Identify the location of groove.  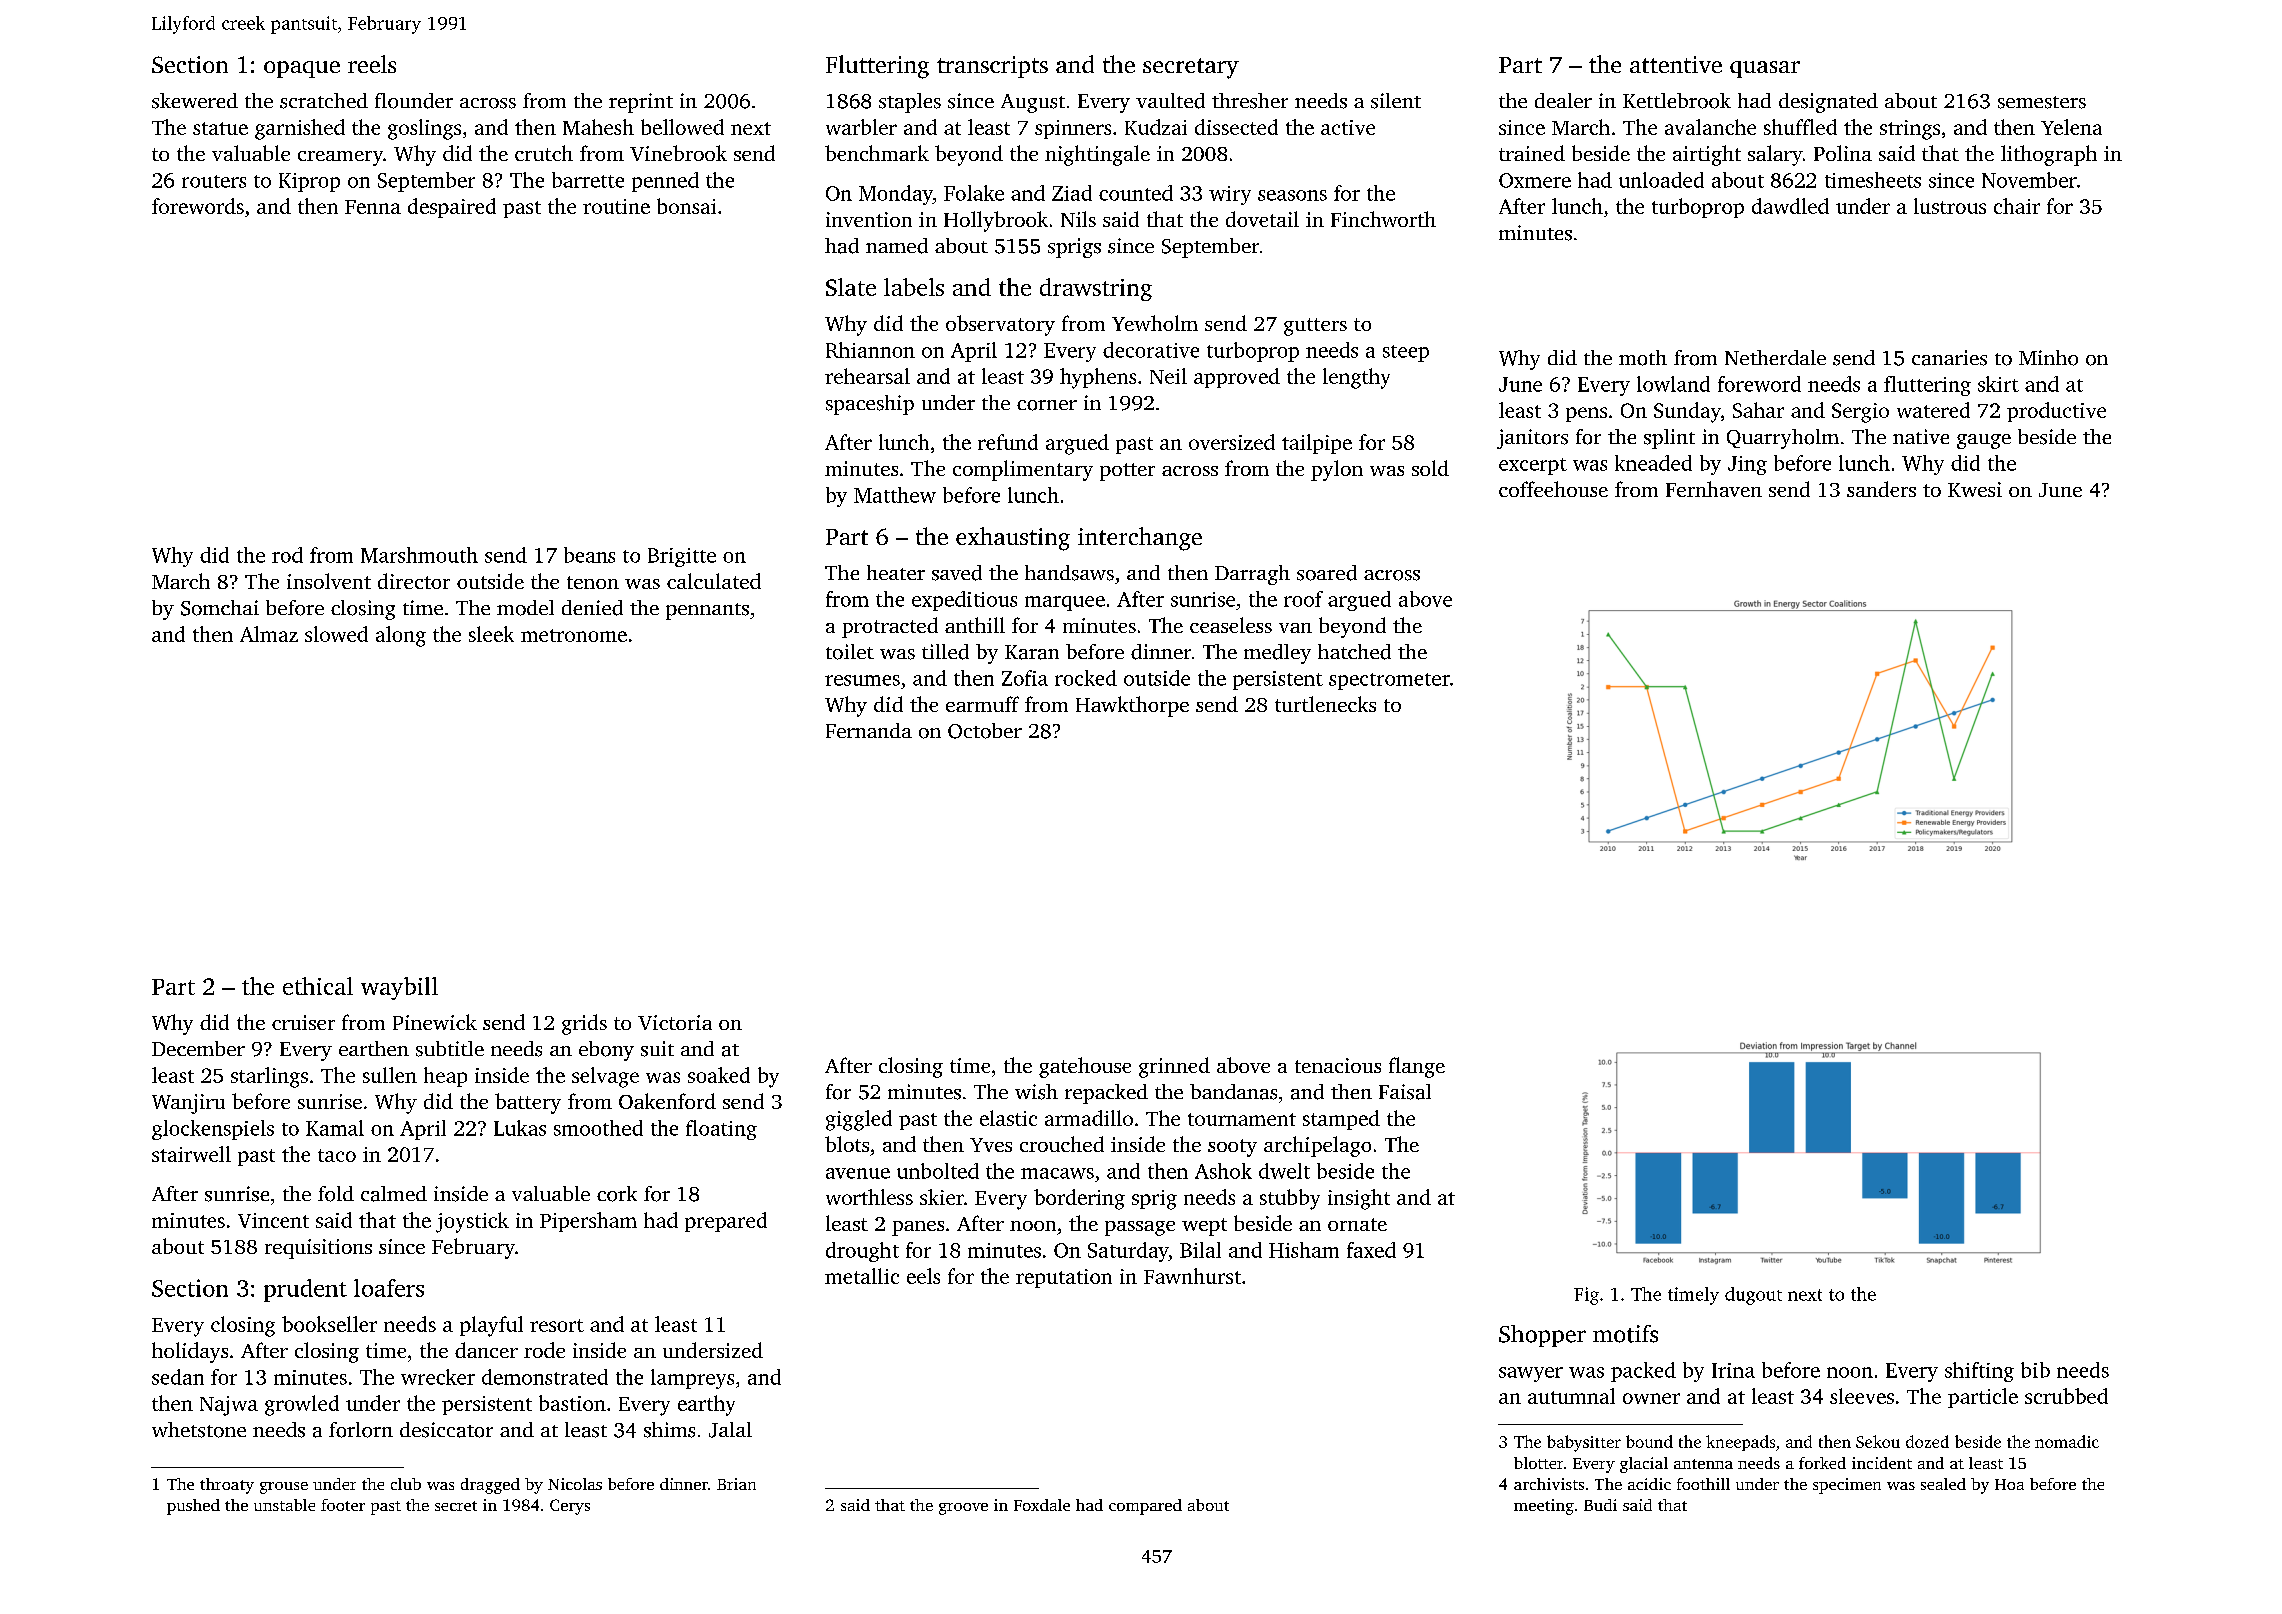
(963, 1509).
